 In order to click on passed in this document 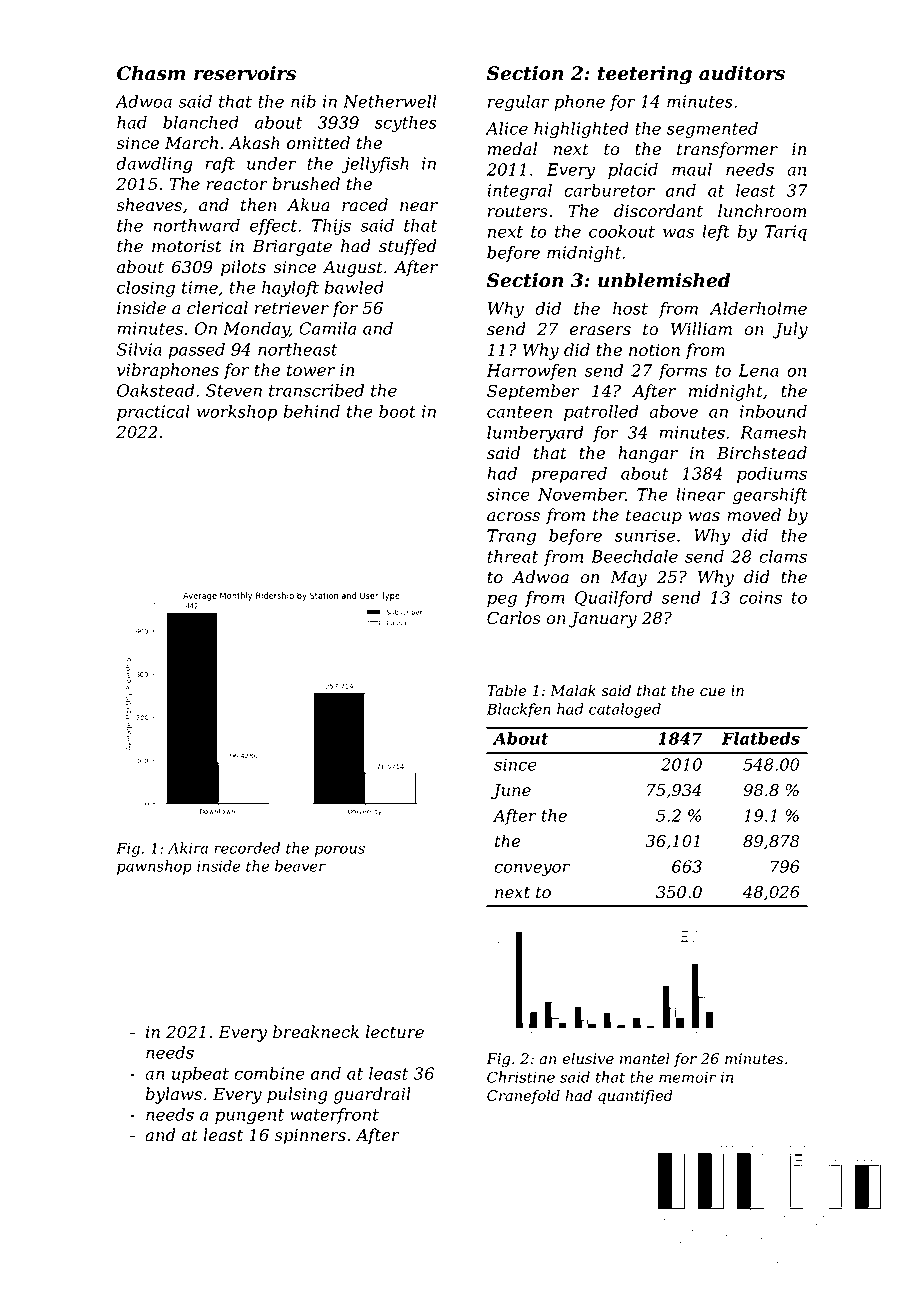, I will do `click(196, 351)`.
